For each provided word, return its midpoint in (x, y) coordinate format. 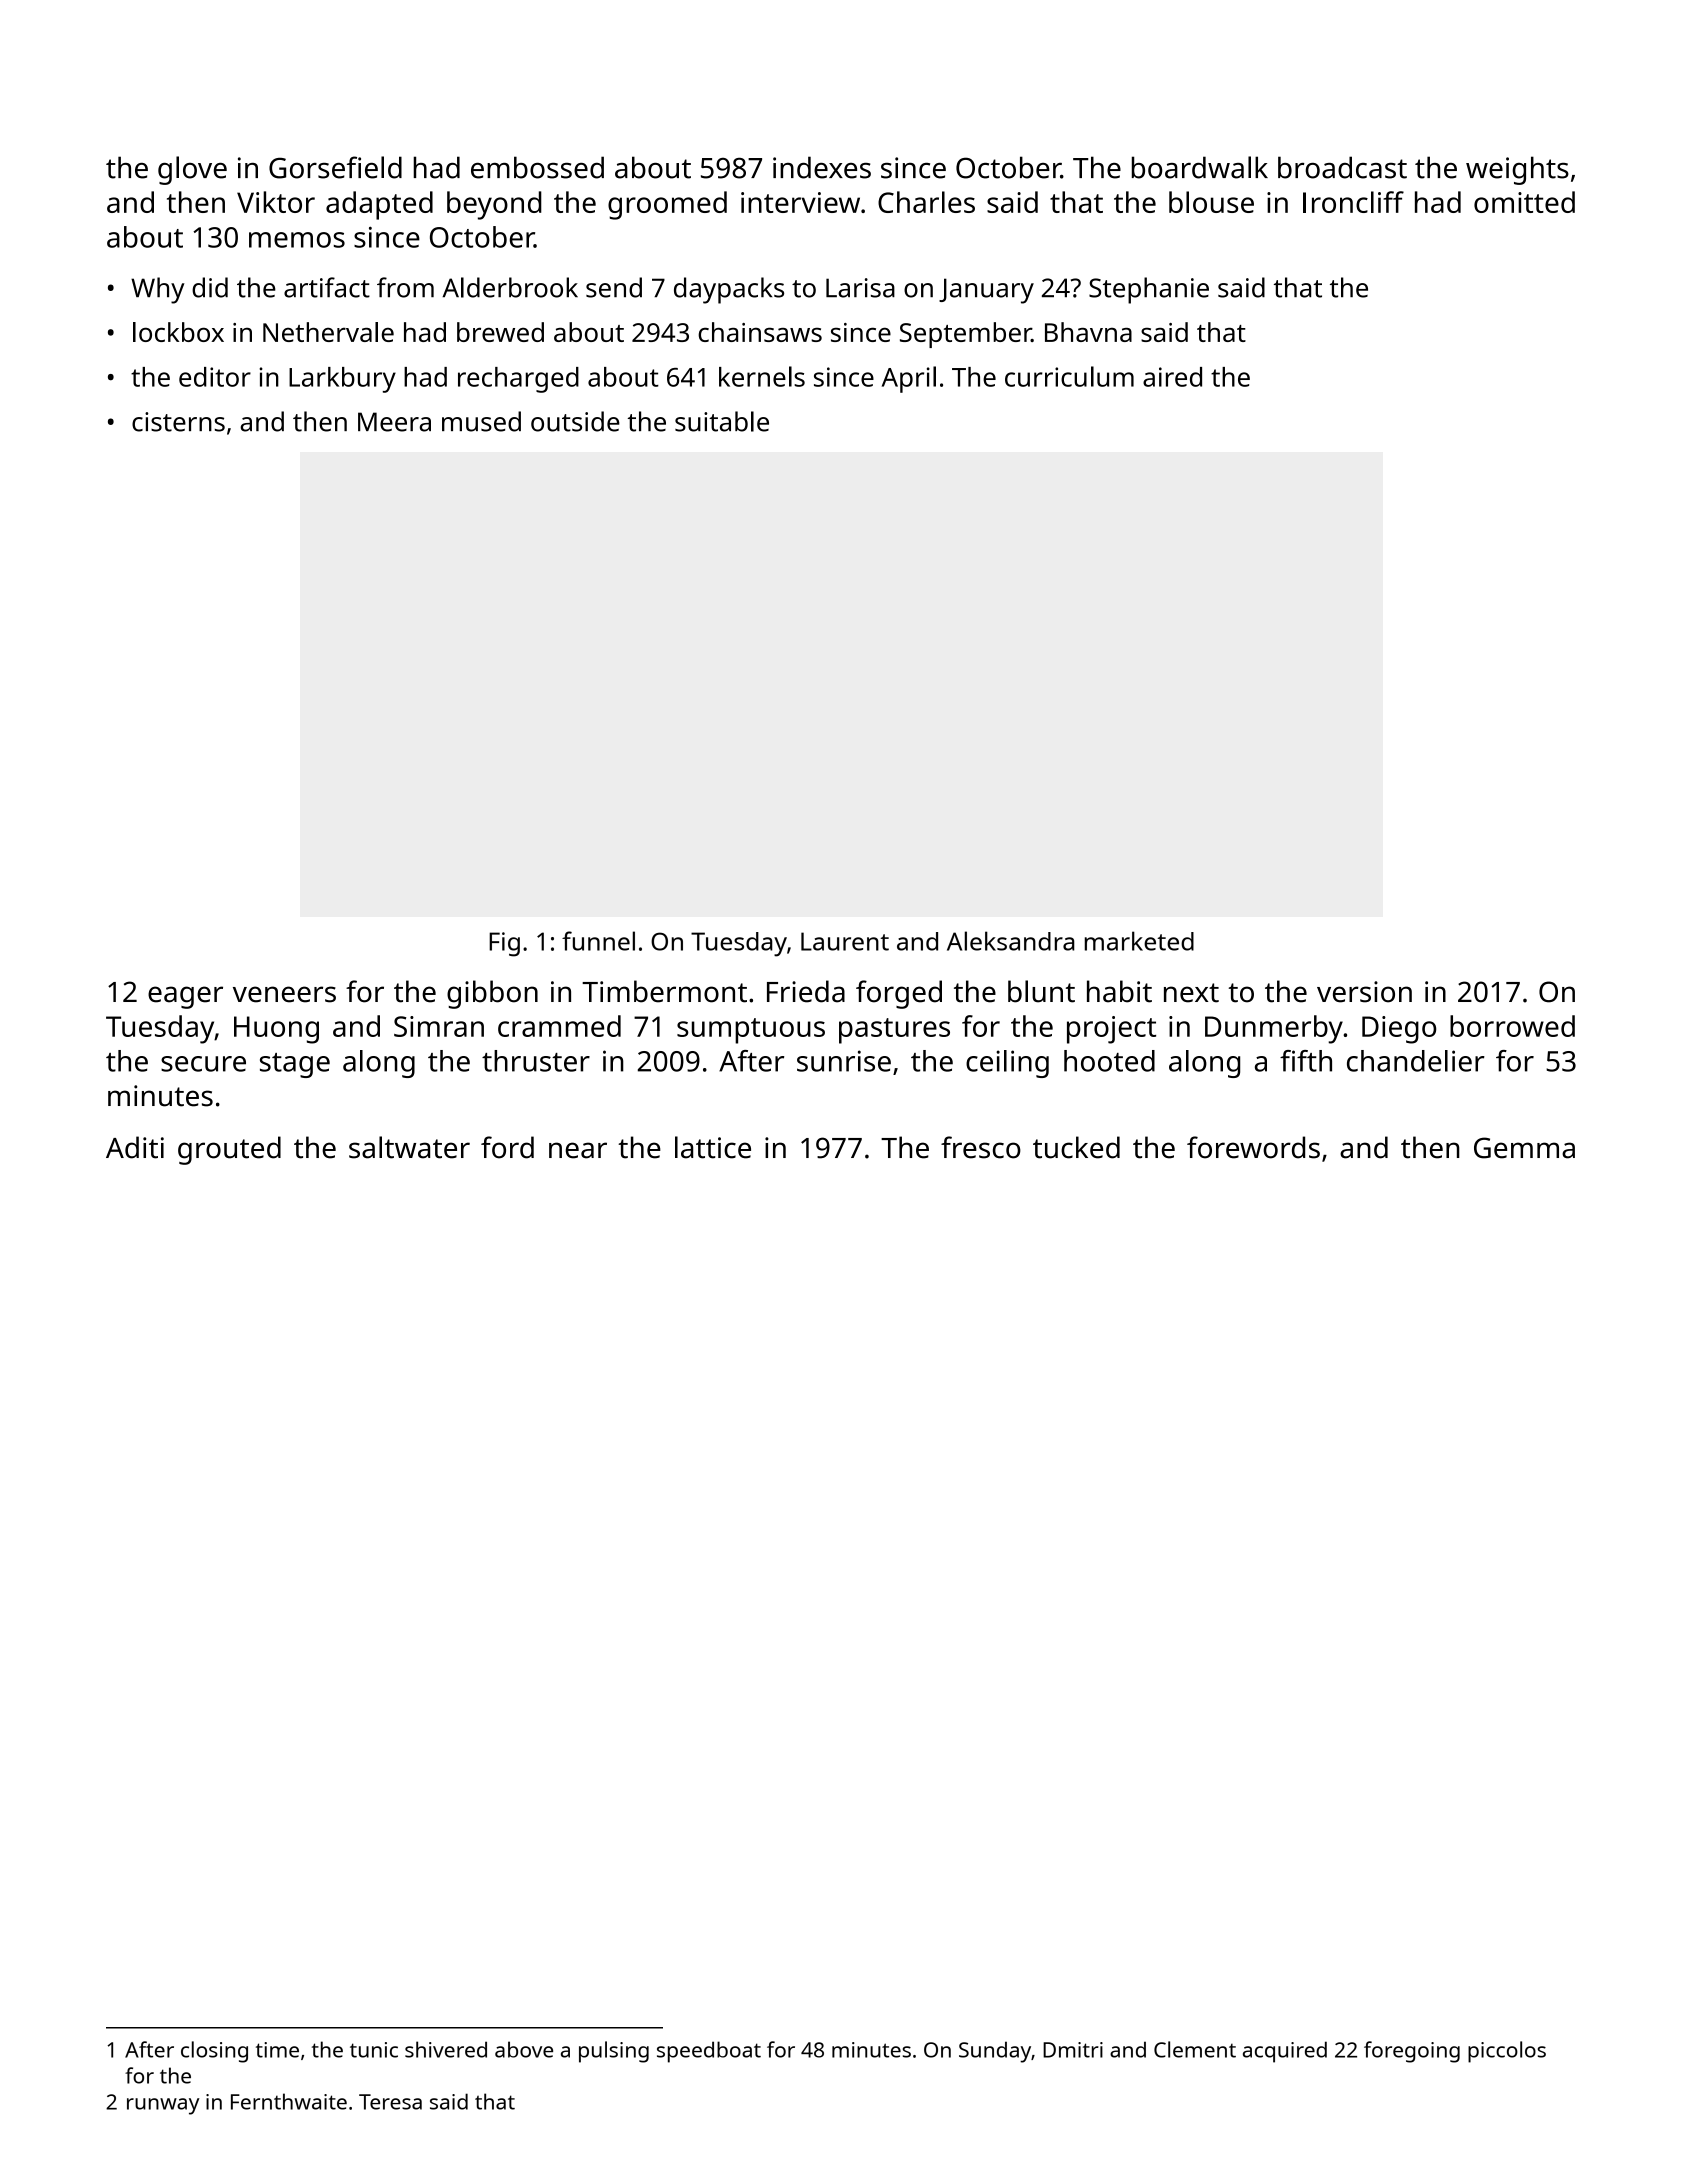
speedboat (709, 2052)
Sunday (995, 2052)
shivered (446, 2049)
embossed (537, 167)
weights (1517, 170)
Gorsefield (335, 167)
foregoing (1412, 2052)
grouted (229, 1150)
